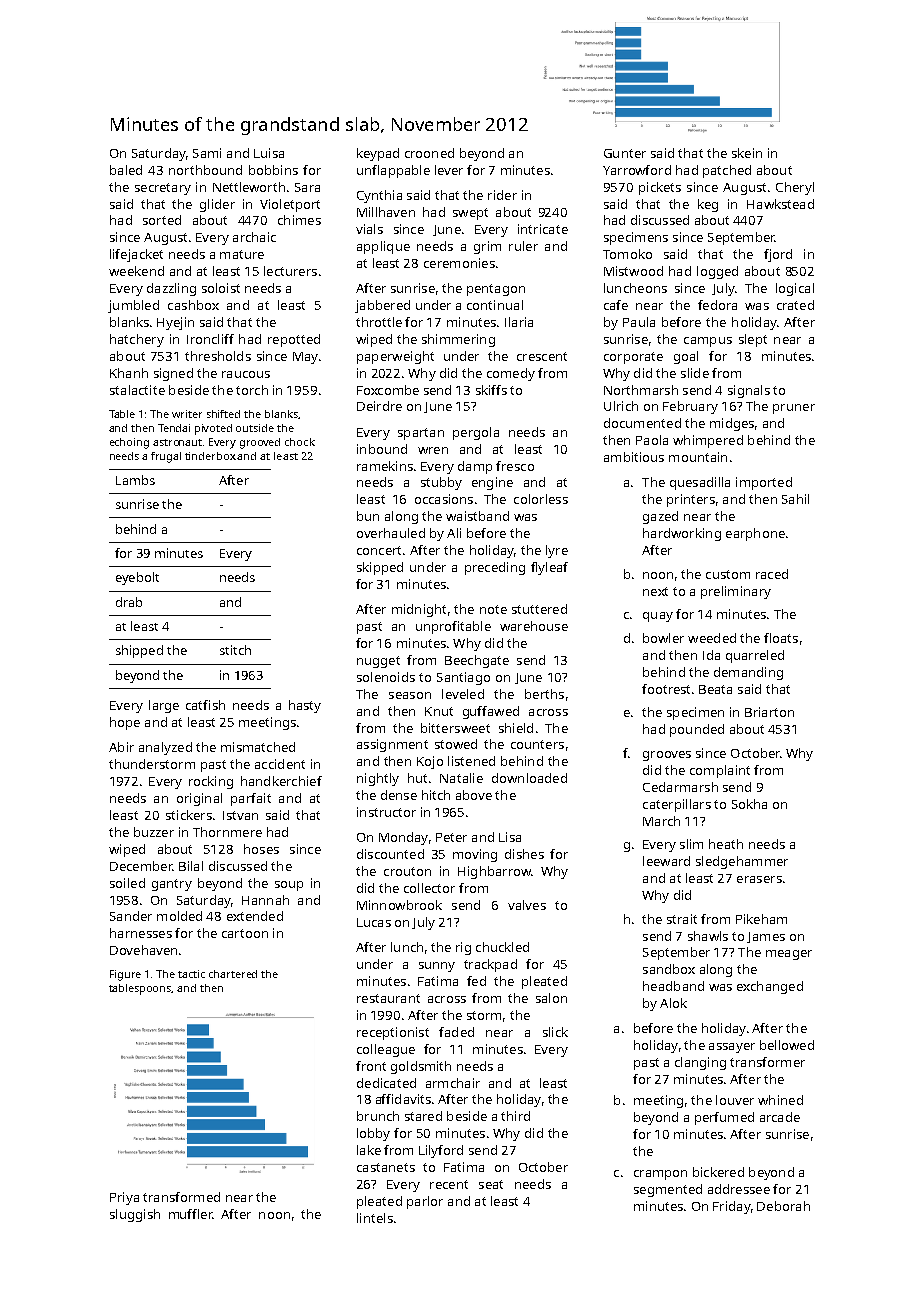 This screenshot has width=924, height=1308. I want to click on instructor, so click(386, 812).
